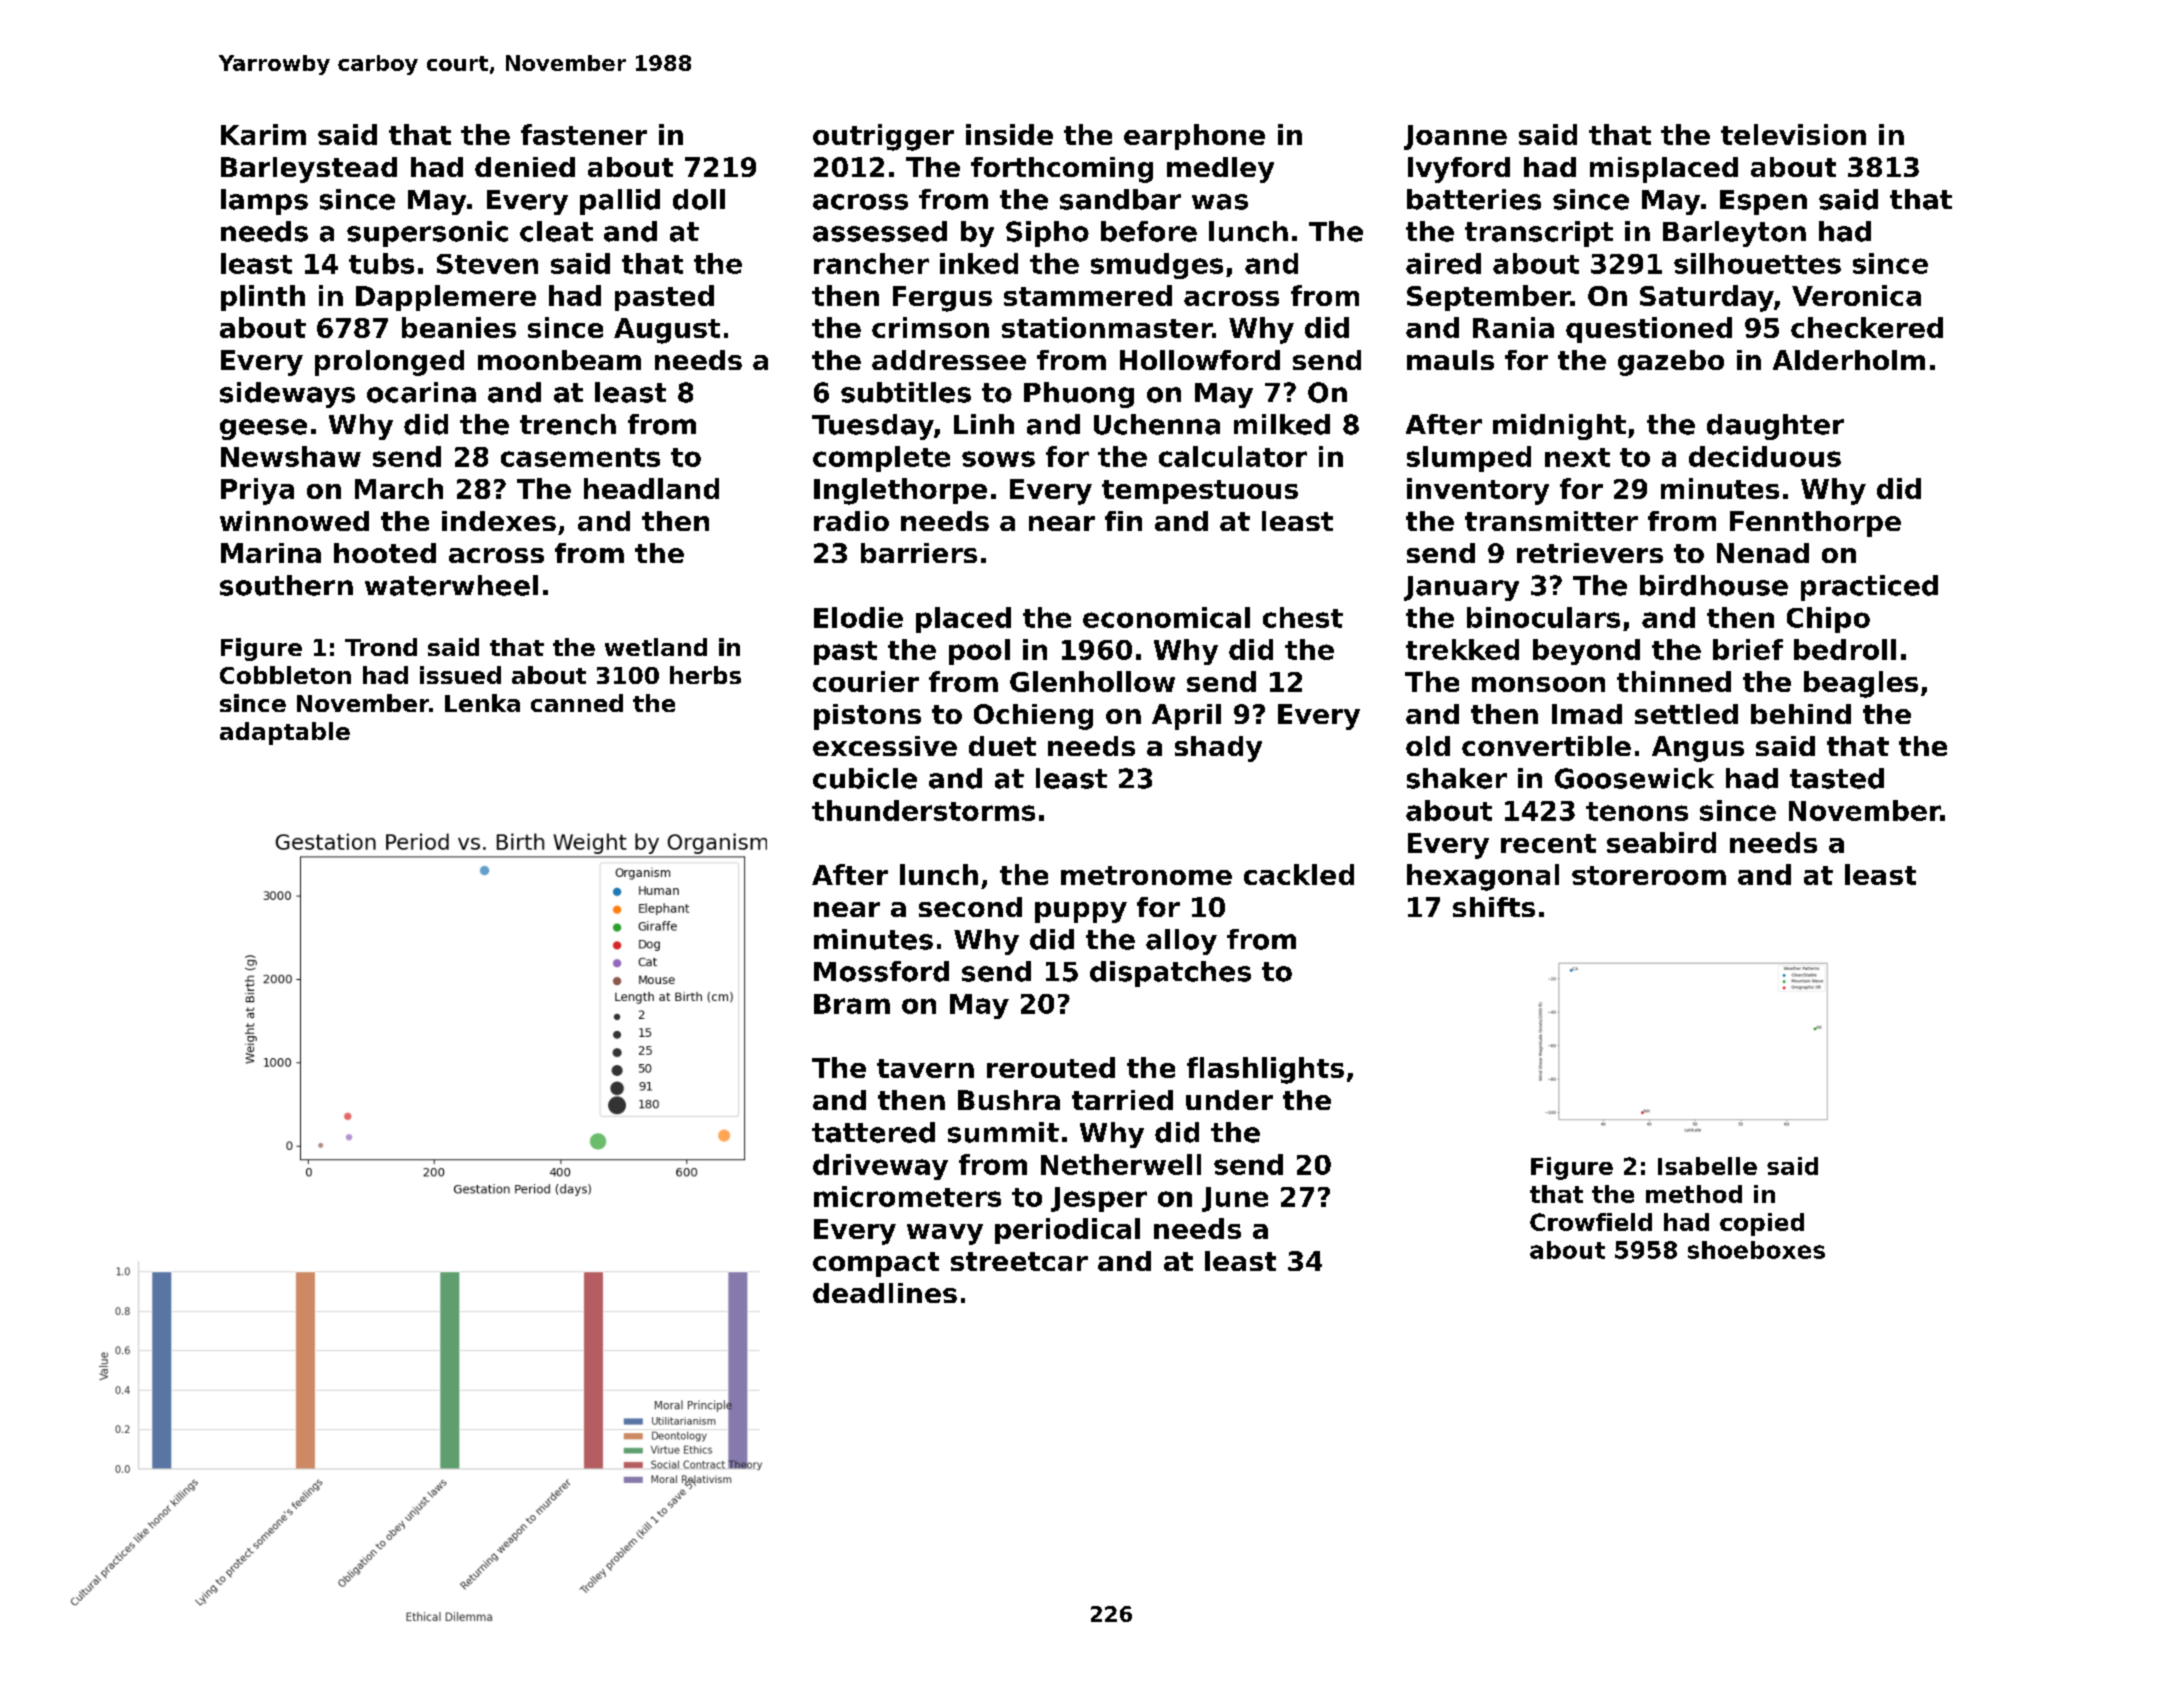  What do you see at coordinates (427, 234) in the screenshot?
I see `supersonic` at bounding box center [427, 234].
